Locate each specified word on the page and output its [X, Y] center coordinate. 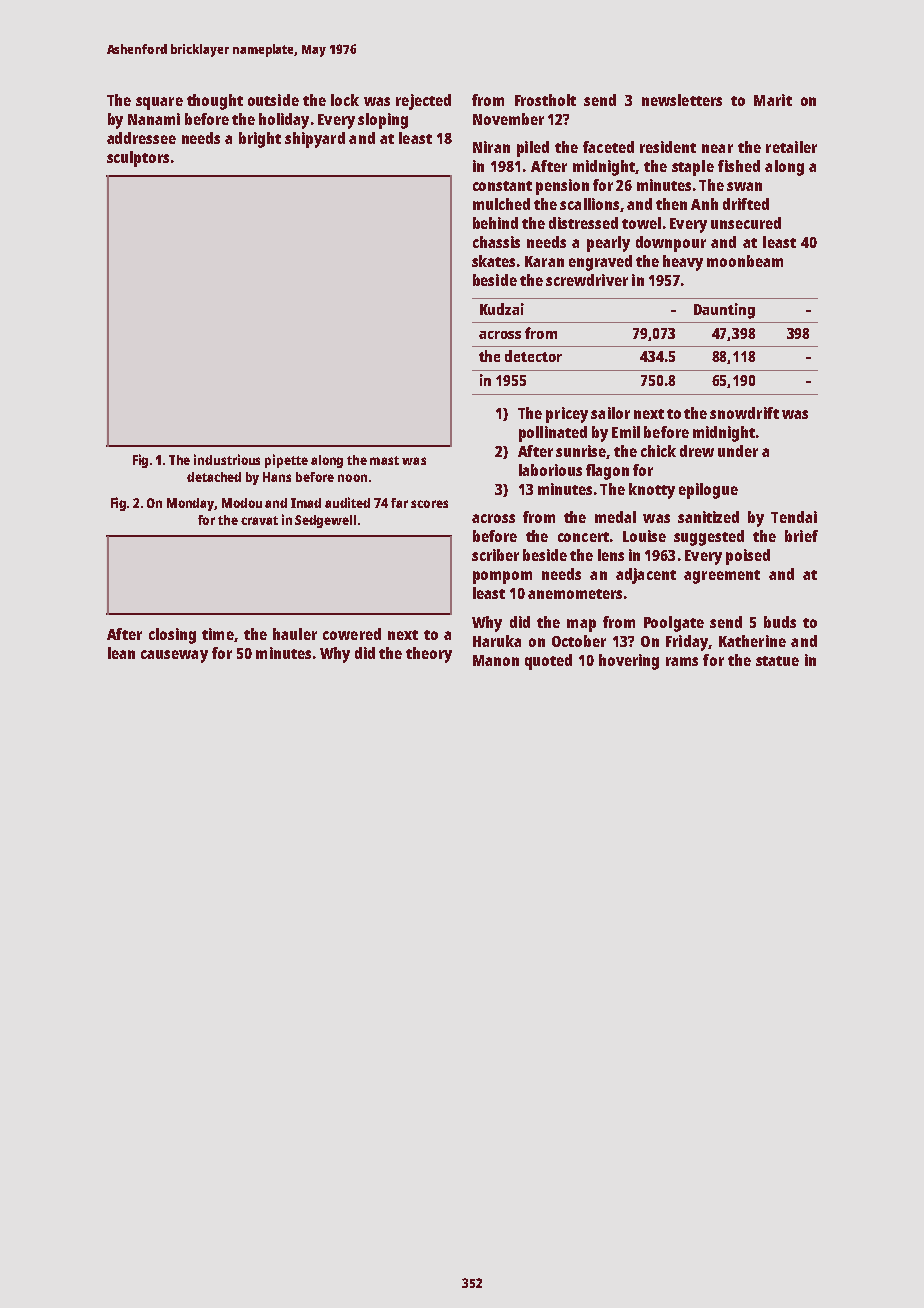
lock [345, 100]
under [738, 451]
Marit [773, 100]
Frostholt [545, 100]
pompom [502, 577]
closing [172, 636]
